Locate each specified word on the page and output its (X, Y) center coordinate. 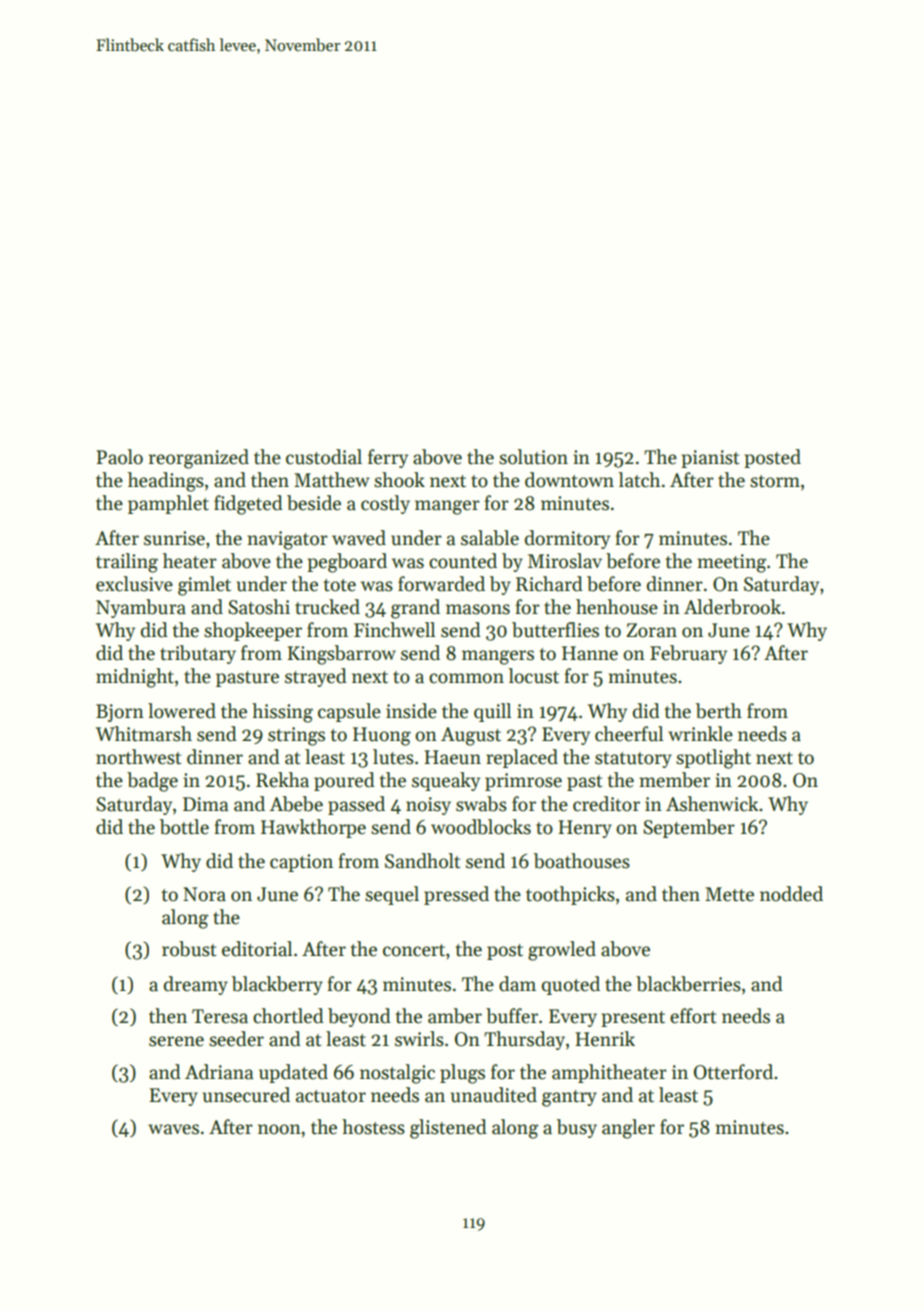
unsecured (246, 1095)
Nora (204, 894)
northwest (139, 757)
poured (344, 781)
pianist (710, 459)
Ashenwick (712, 804)
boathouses (582, 861)
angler (628, 1129)
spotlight (713, 759)
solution (533, 457)
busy (577, 1128)
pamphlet (168, 504)
